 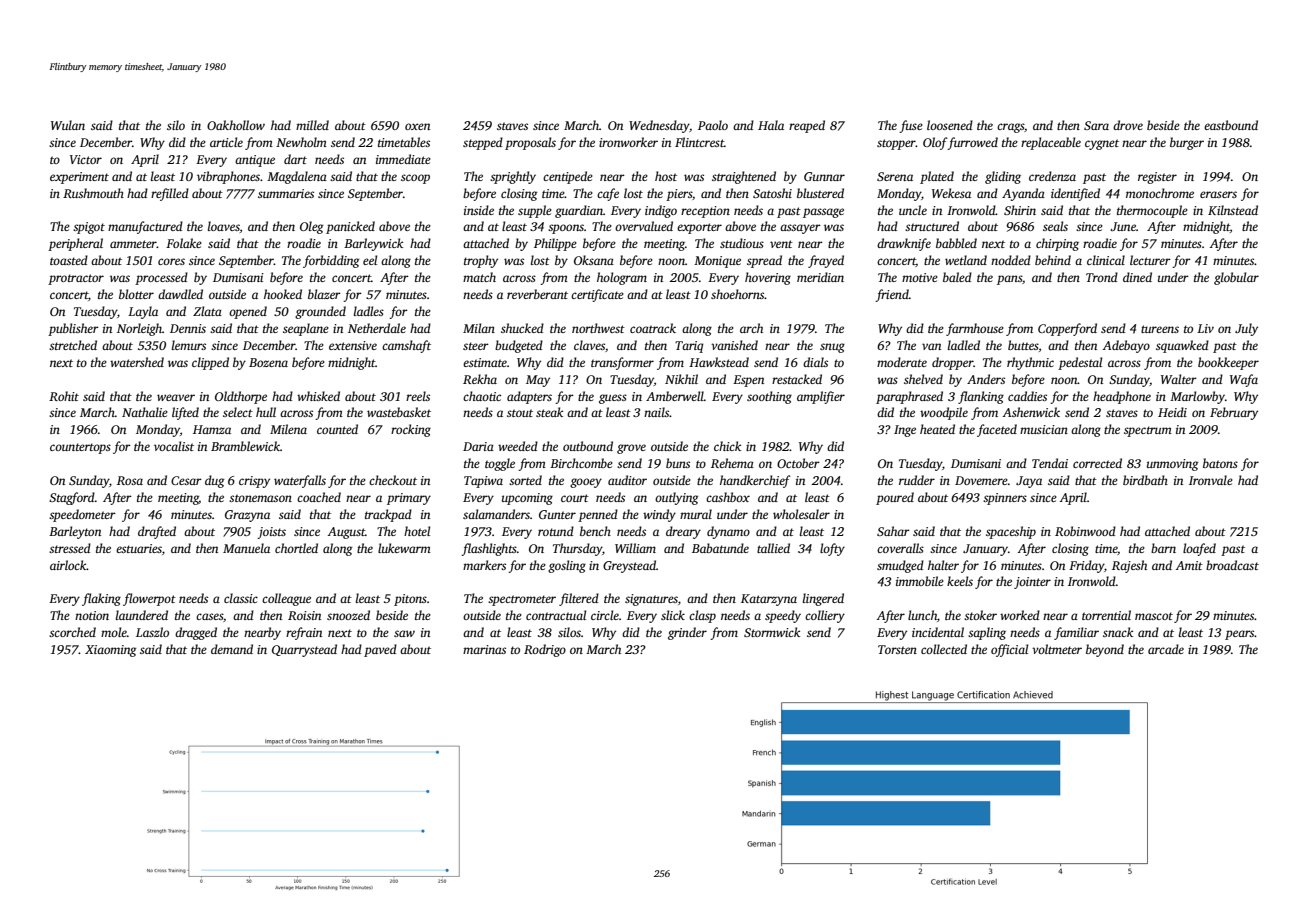 I want to click on exporter, so click(x=699, y=228).
